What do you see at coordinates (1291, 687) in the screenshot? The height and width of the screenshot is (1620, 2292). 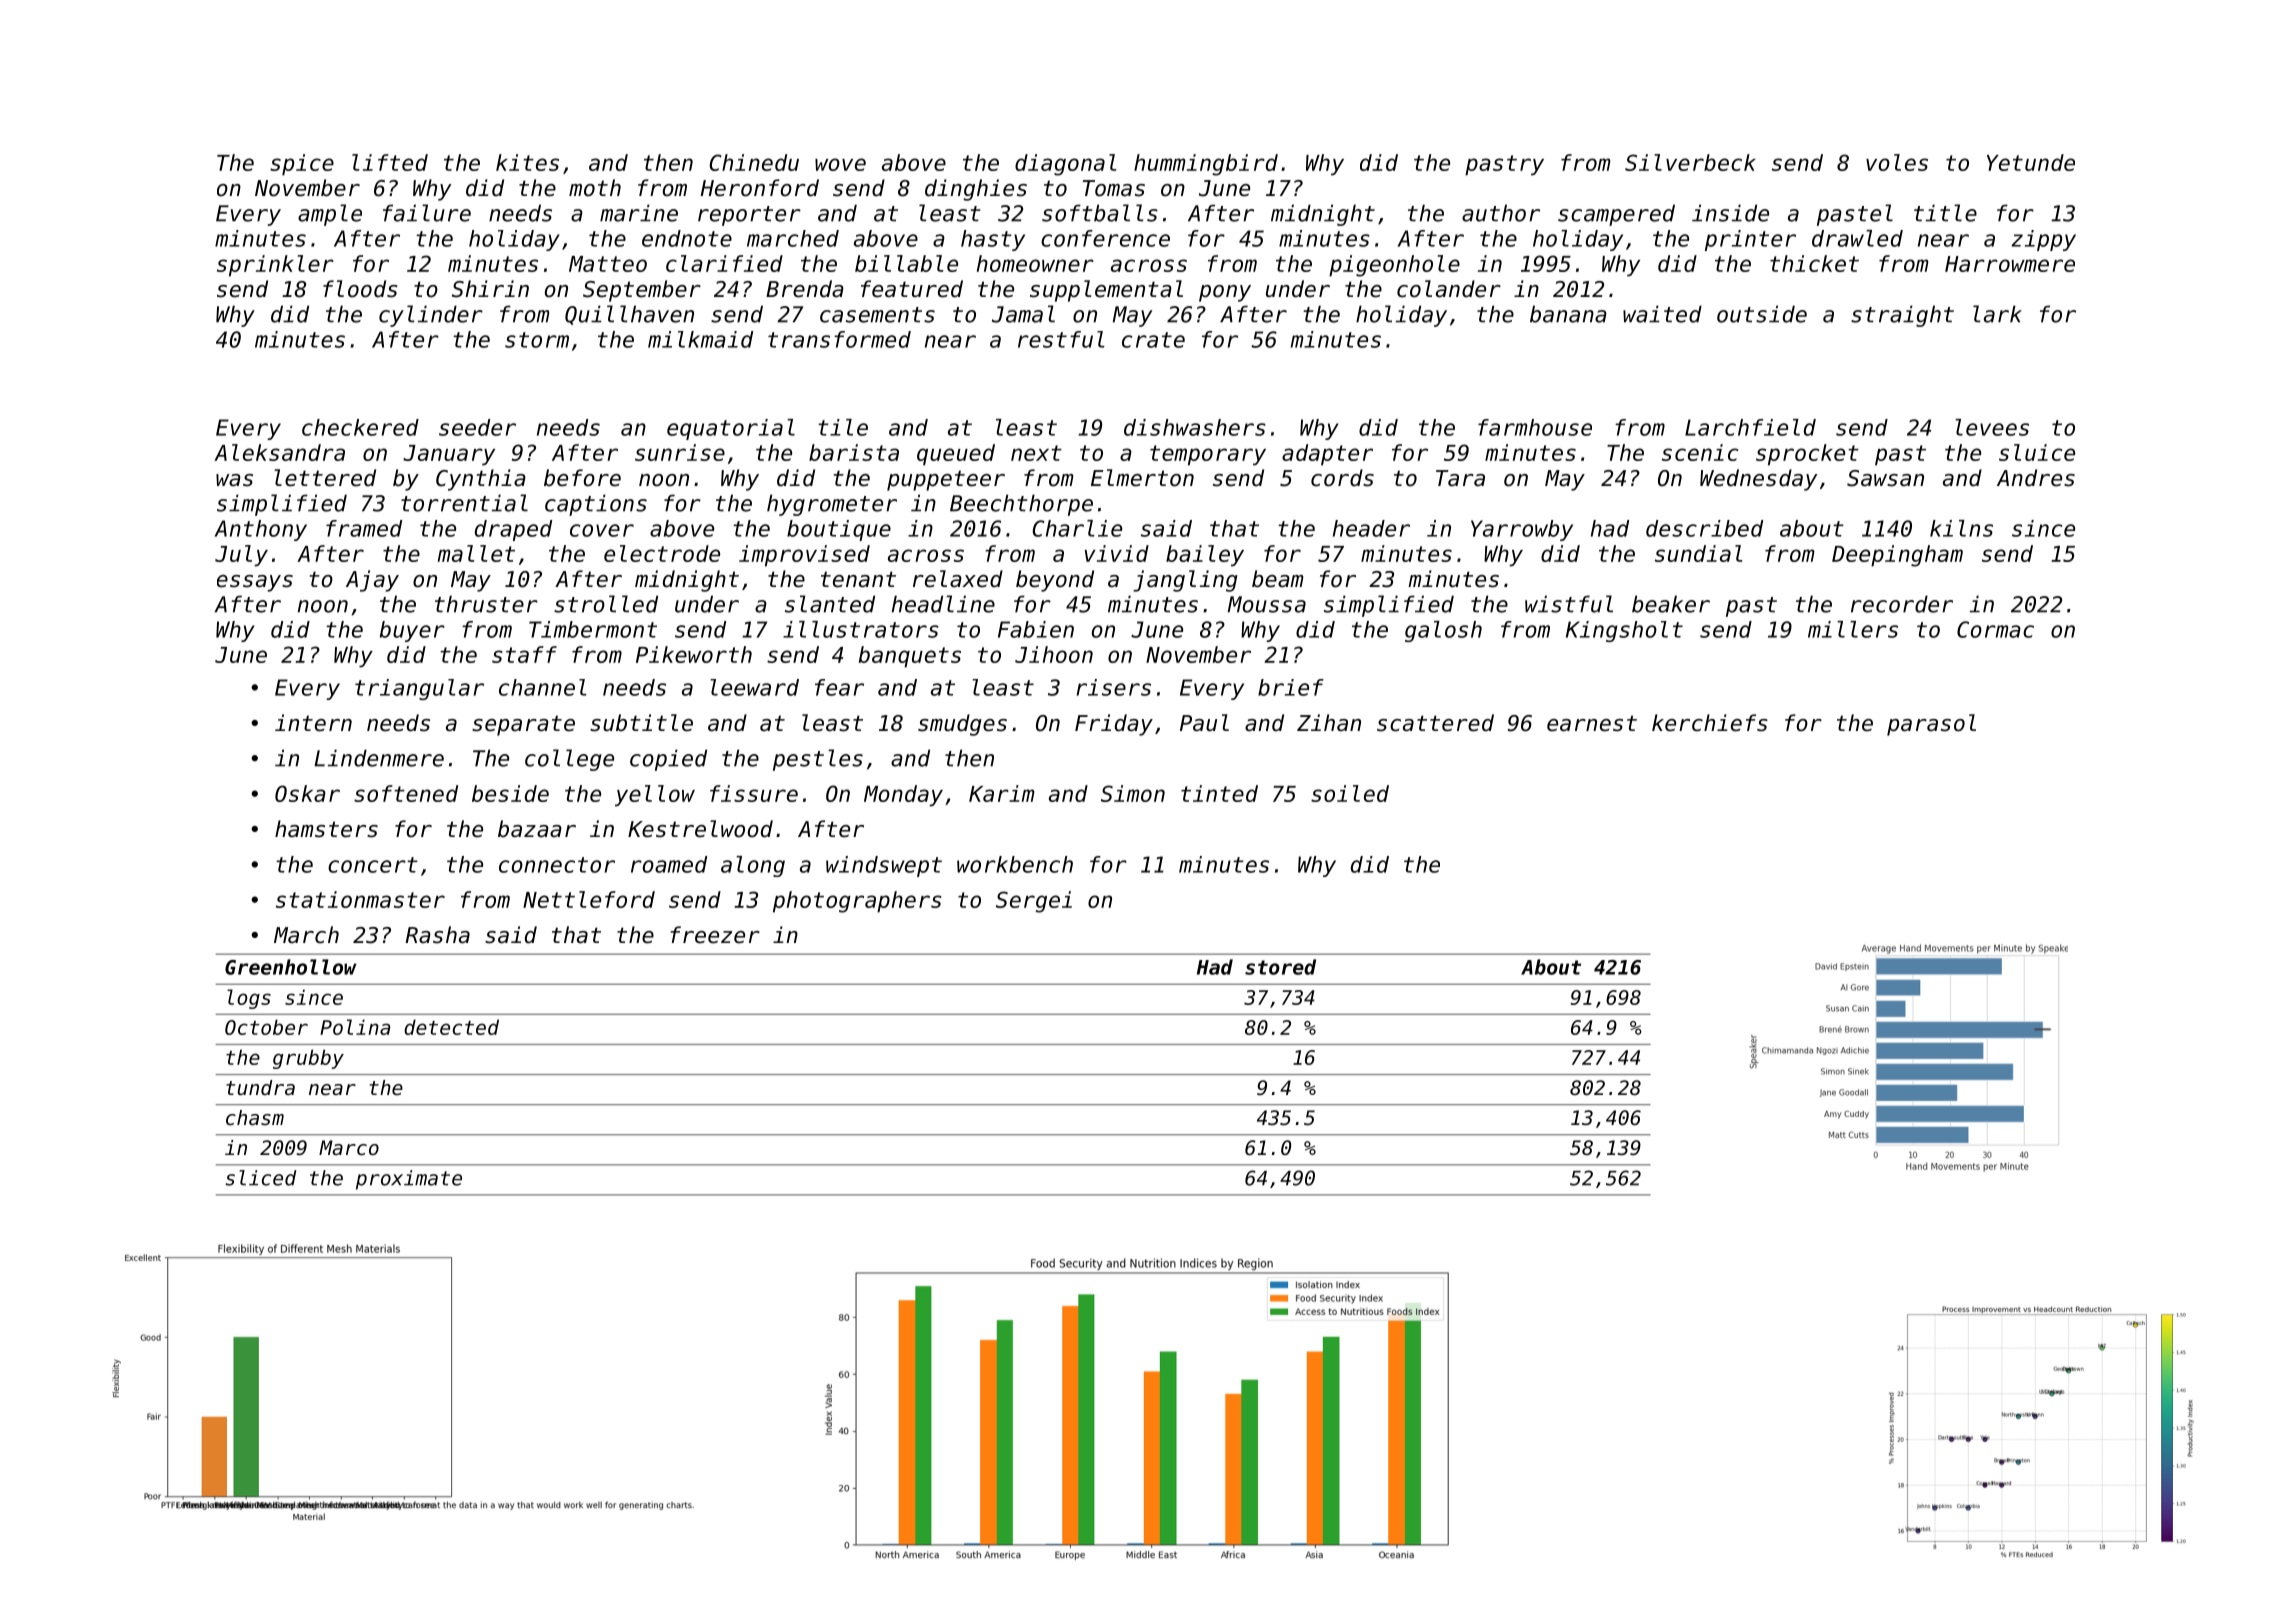 I see `brief` at bounding box center [1291, 687].
